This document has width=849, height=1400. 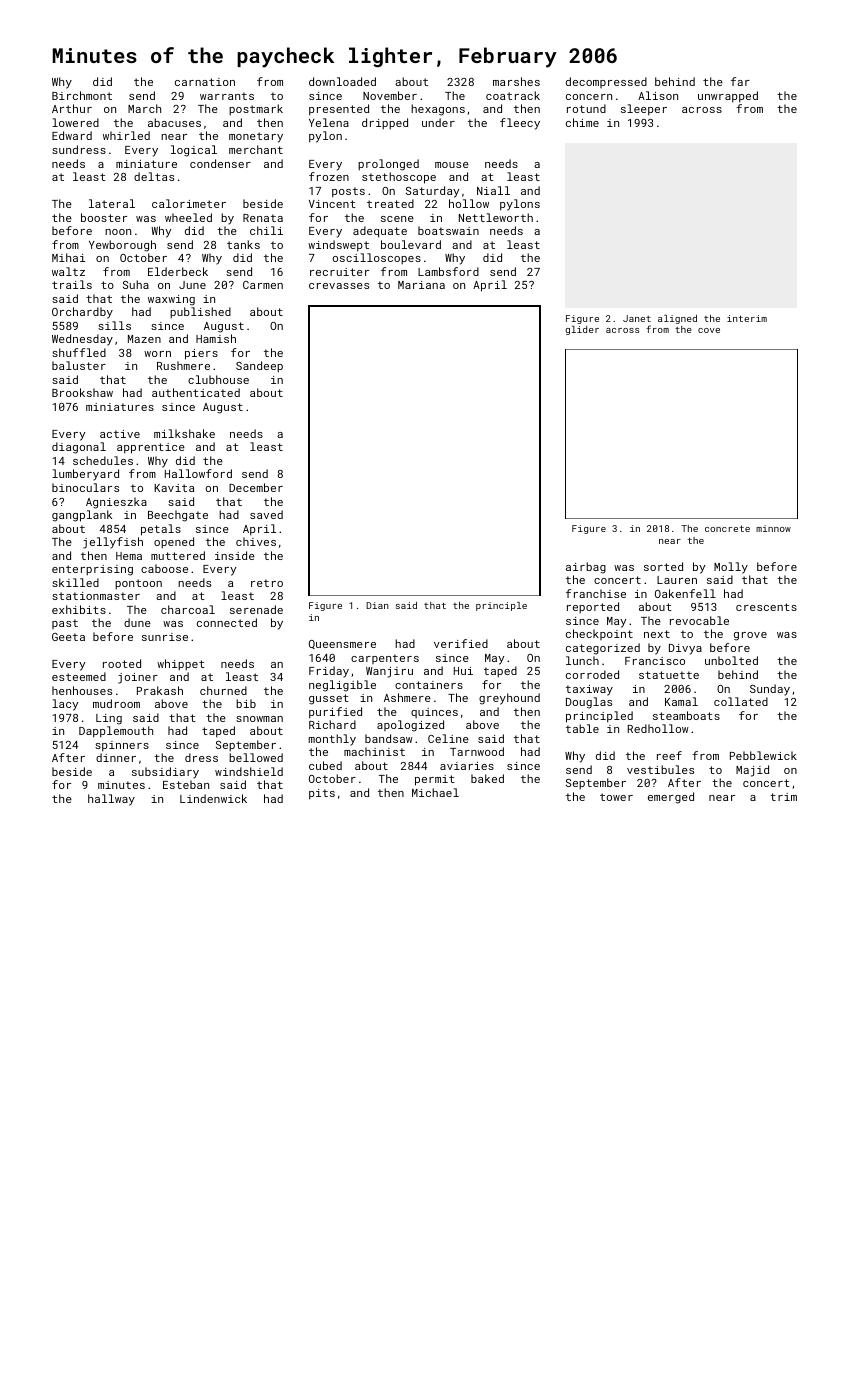 What do you see at coordinates (111, 800) in the document?
I see `hallway` at bounding box center [111, 800].
